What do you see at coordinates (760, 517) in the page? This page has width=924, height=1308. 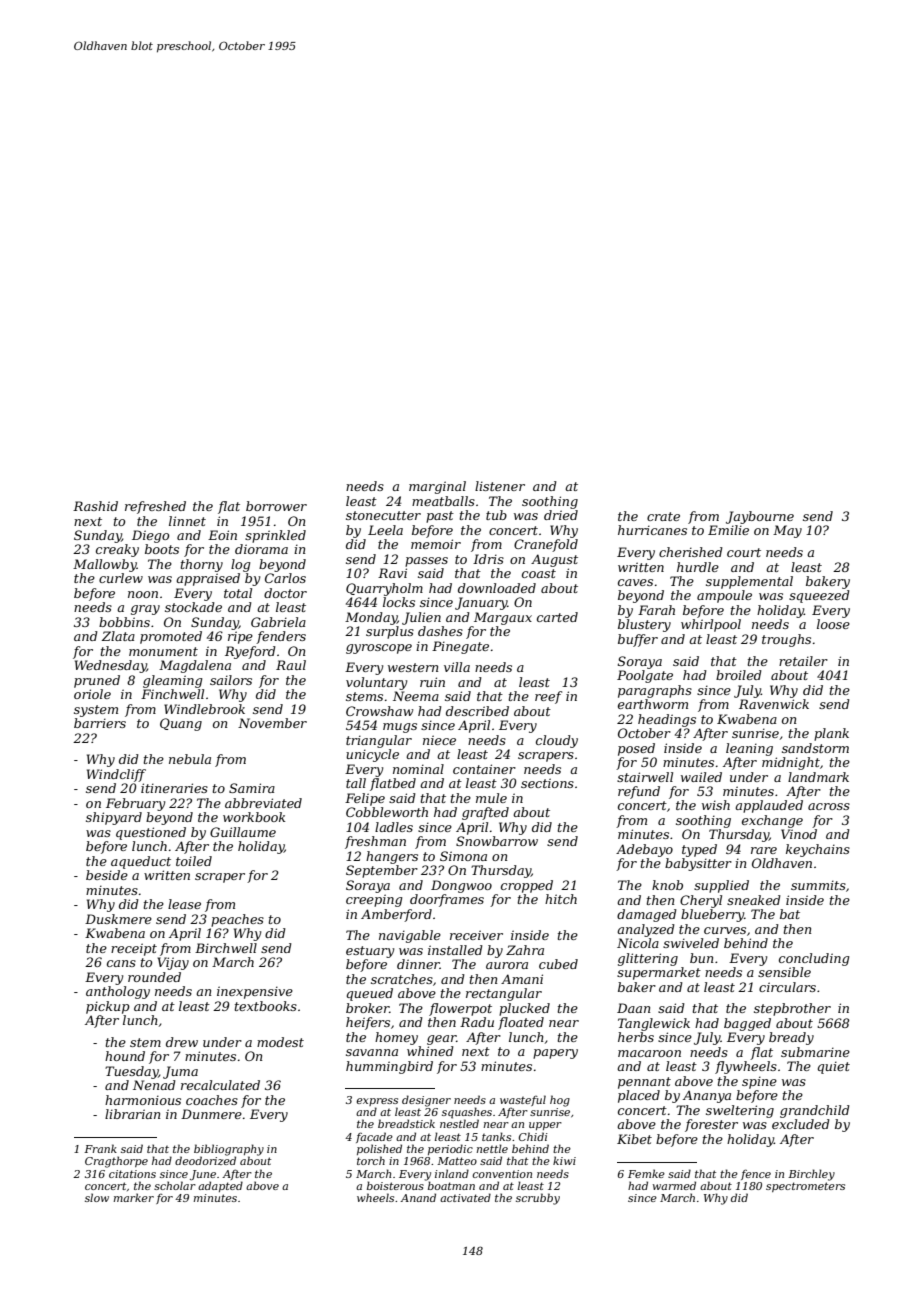 I see `Jaybourne` at bounding box center [760, 517].
